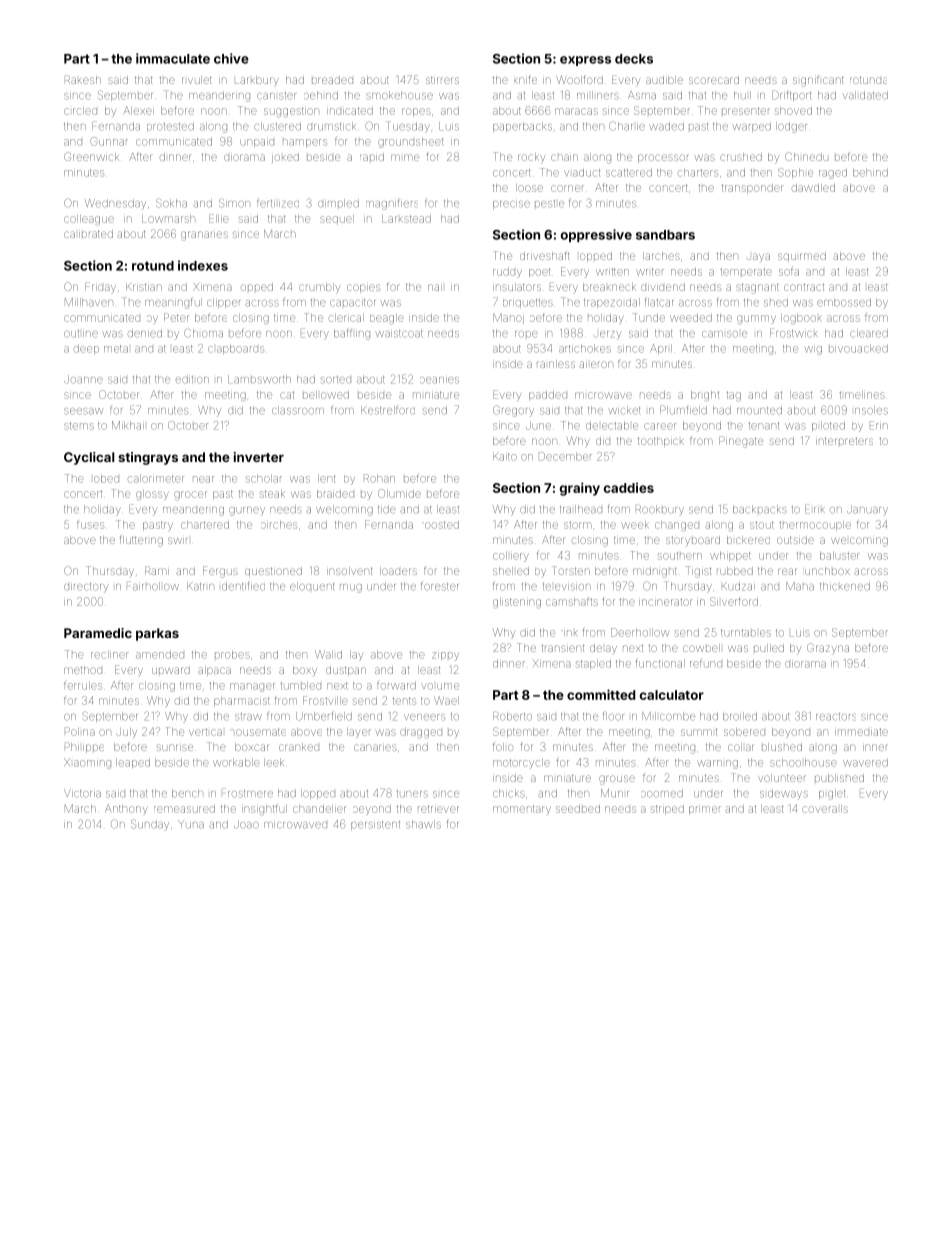 The width and height of the document is (952, 1233). Describe the element at coordinates (231, 58) in the document. I see `chive` at that location.
